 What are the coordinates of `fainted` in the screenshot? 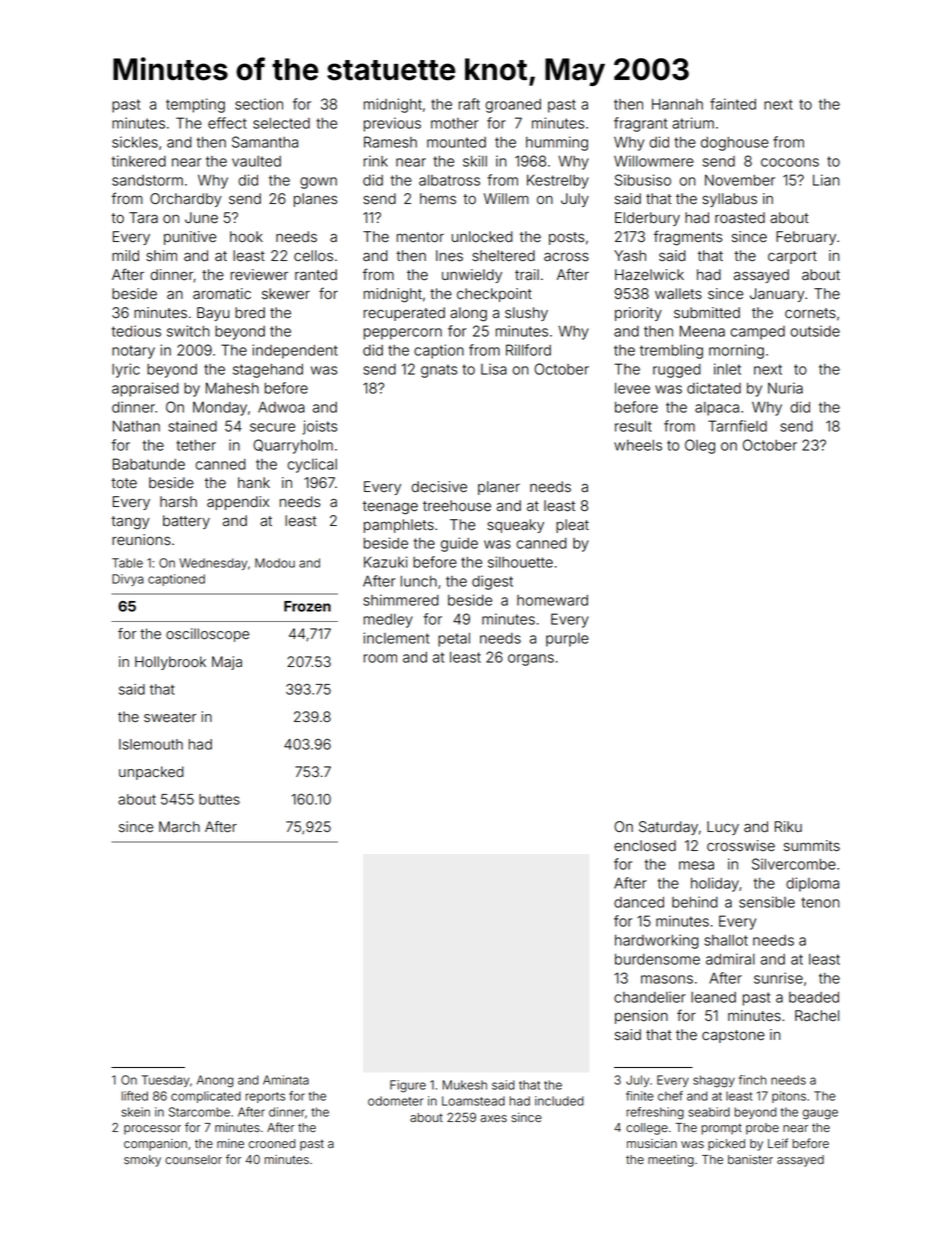 It's located at (733, 104).
